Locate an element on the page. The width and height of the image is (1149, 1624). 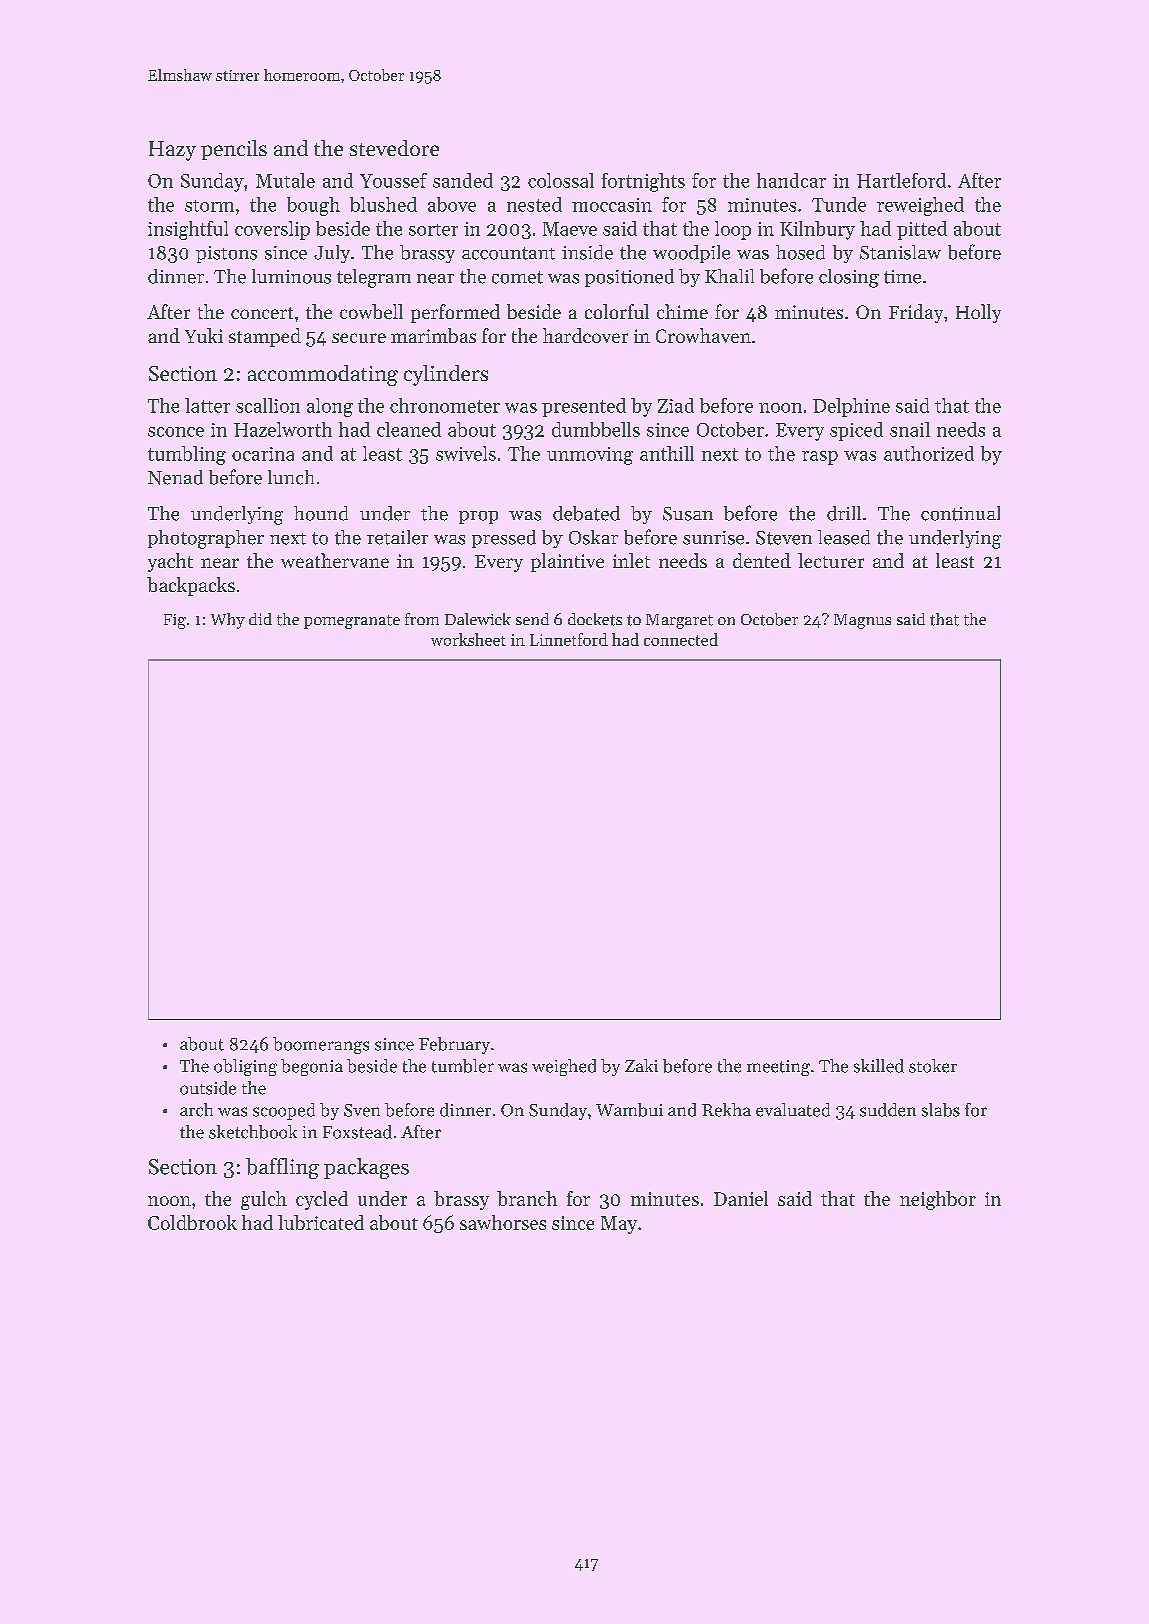
fortnights is located at coordinates (643, 182).
